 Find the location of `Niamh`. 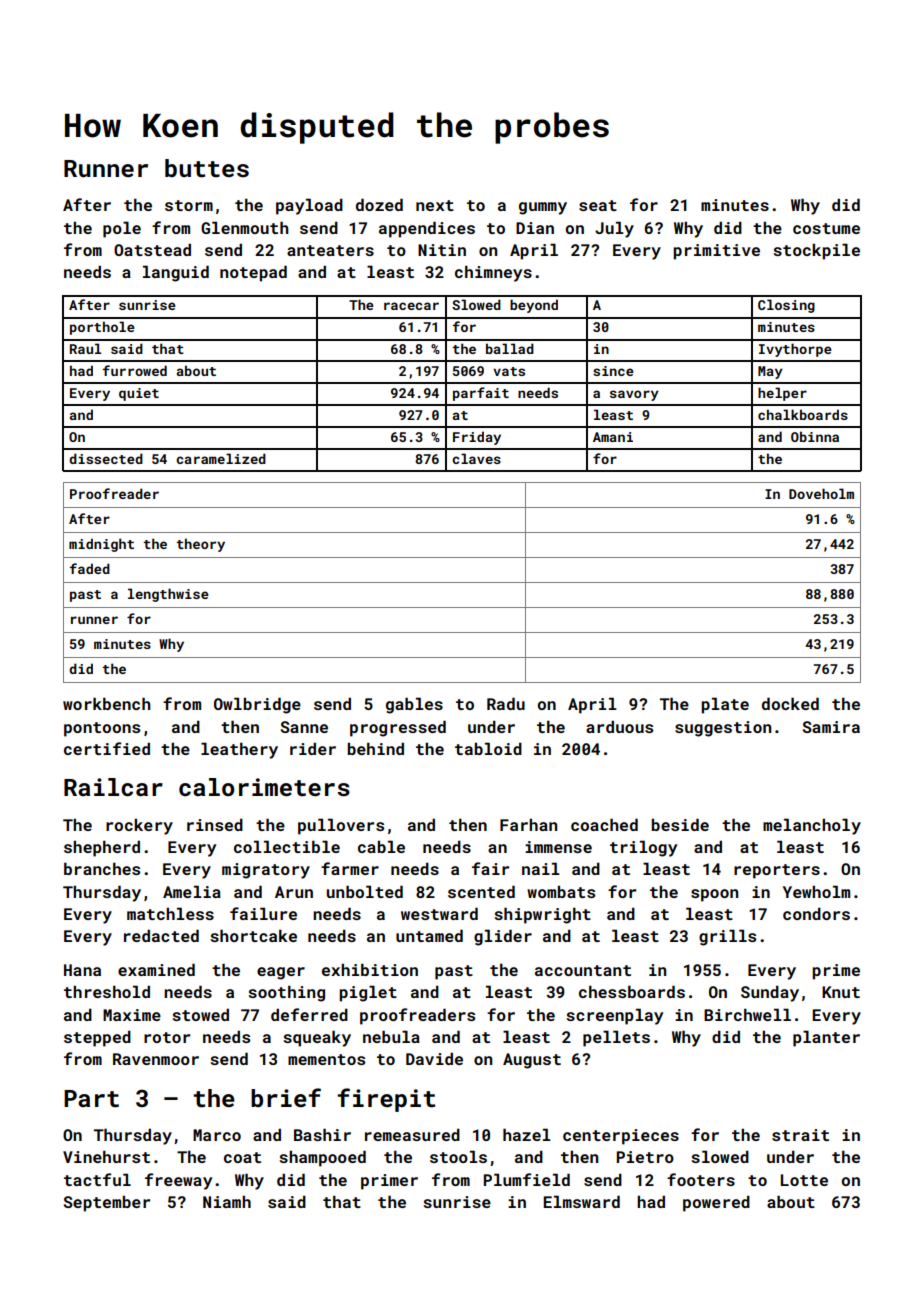

Niamh is located at coordinates (227, 1201).
